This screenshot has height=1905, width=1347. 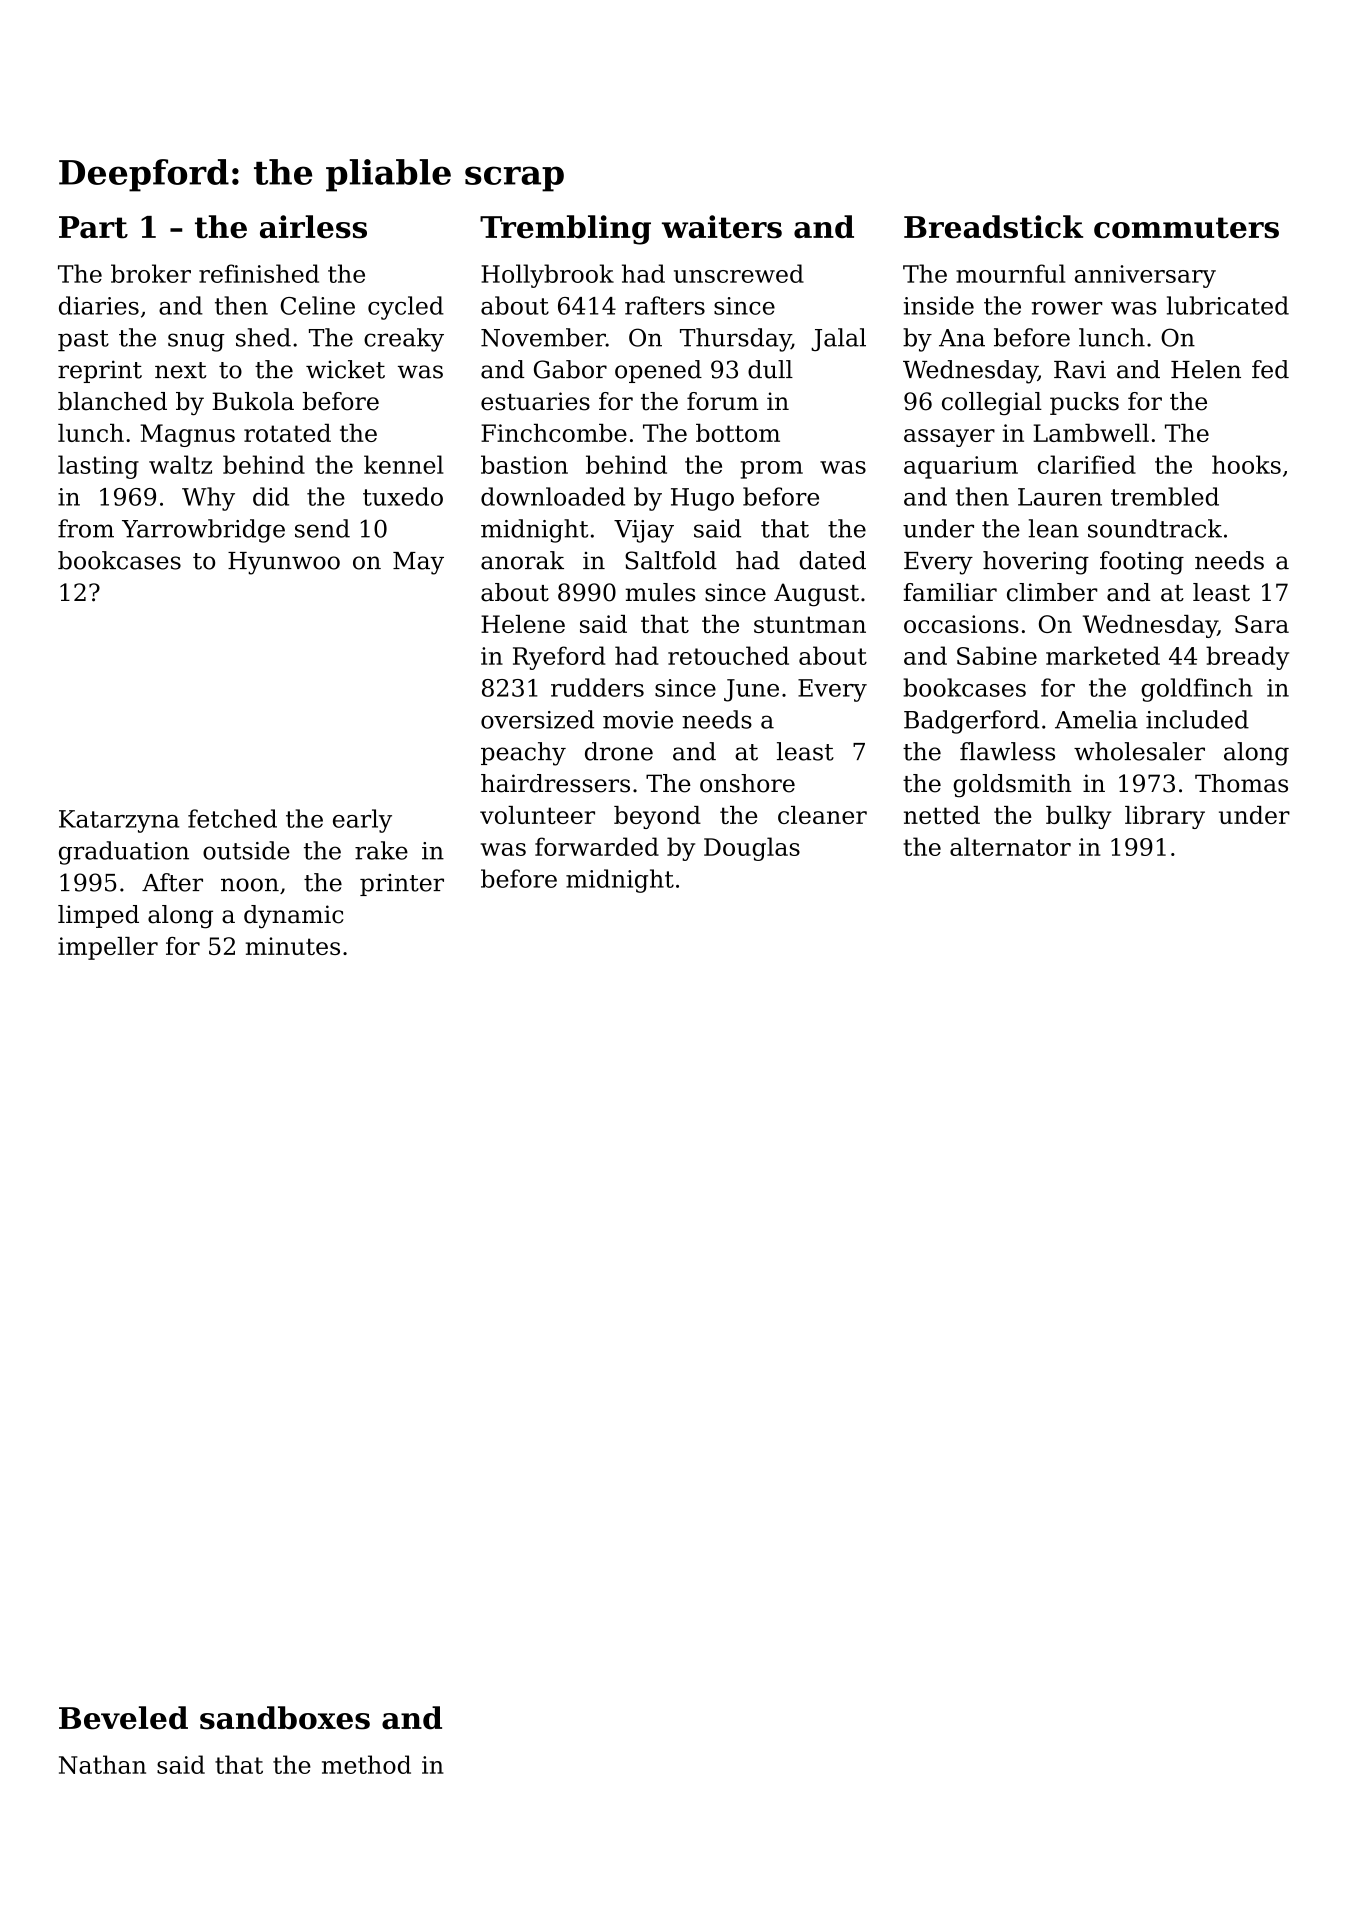 What do you see at coordinates (313, 227) in the screenshot?
I see `airless` at bounding box center [313, 227].
